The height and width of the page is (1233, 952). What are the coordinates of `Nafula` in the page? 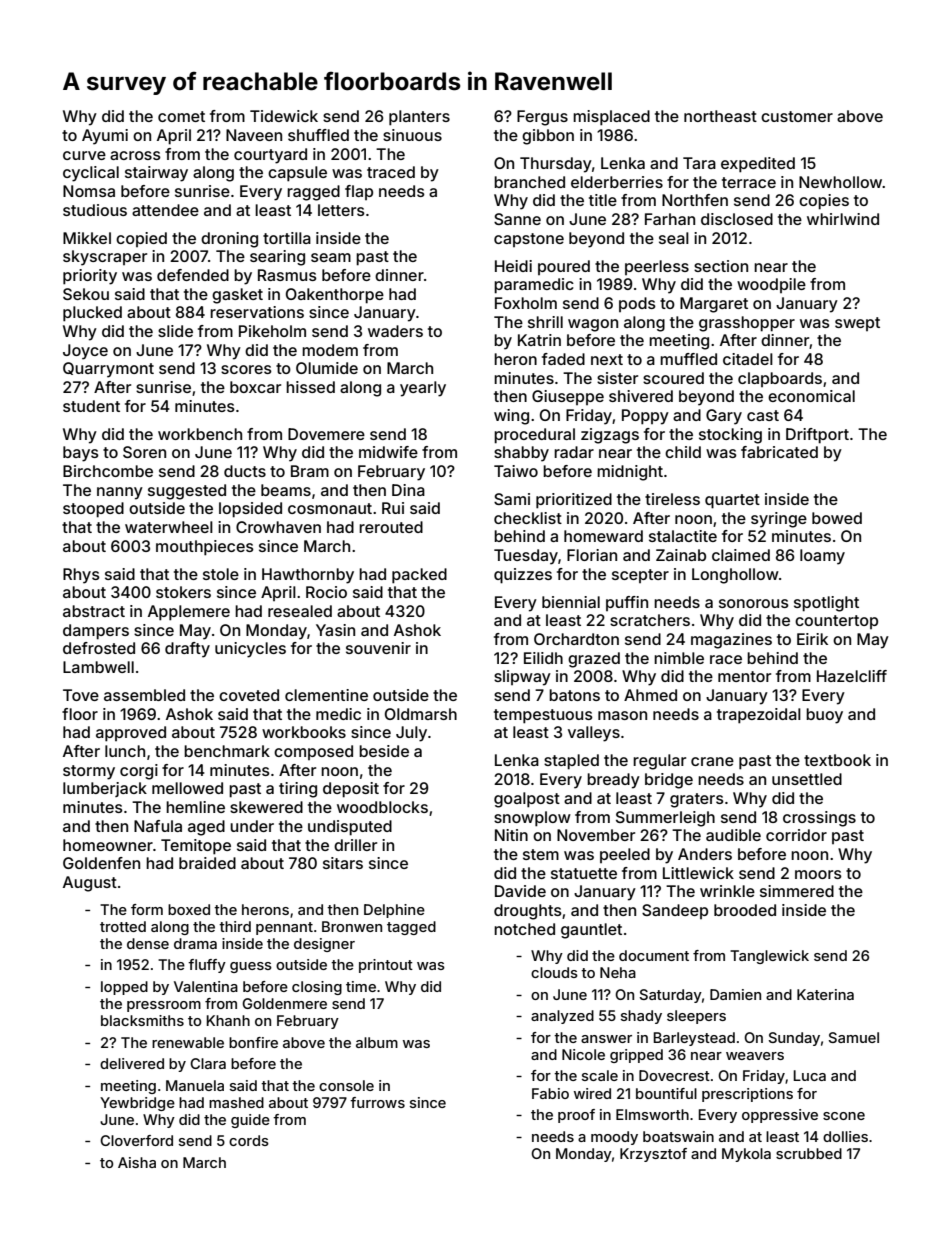 It's located at (158, 826).
